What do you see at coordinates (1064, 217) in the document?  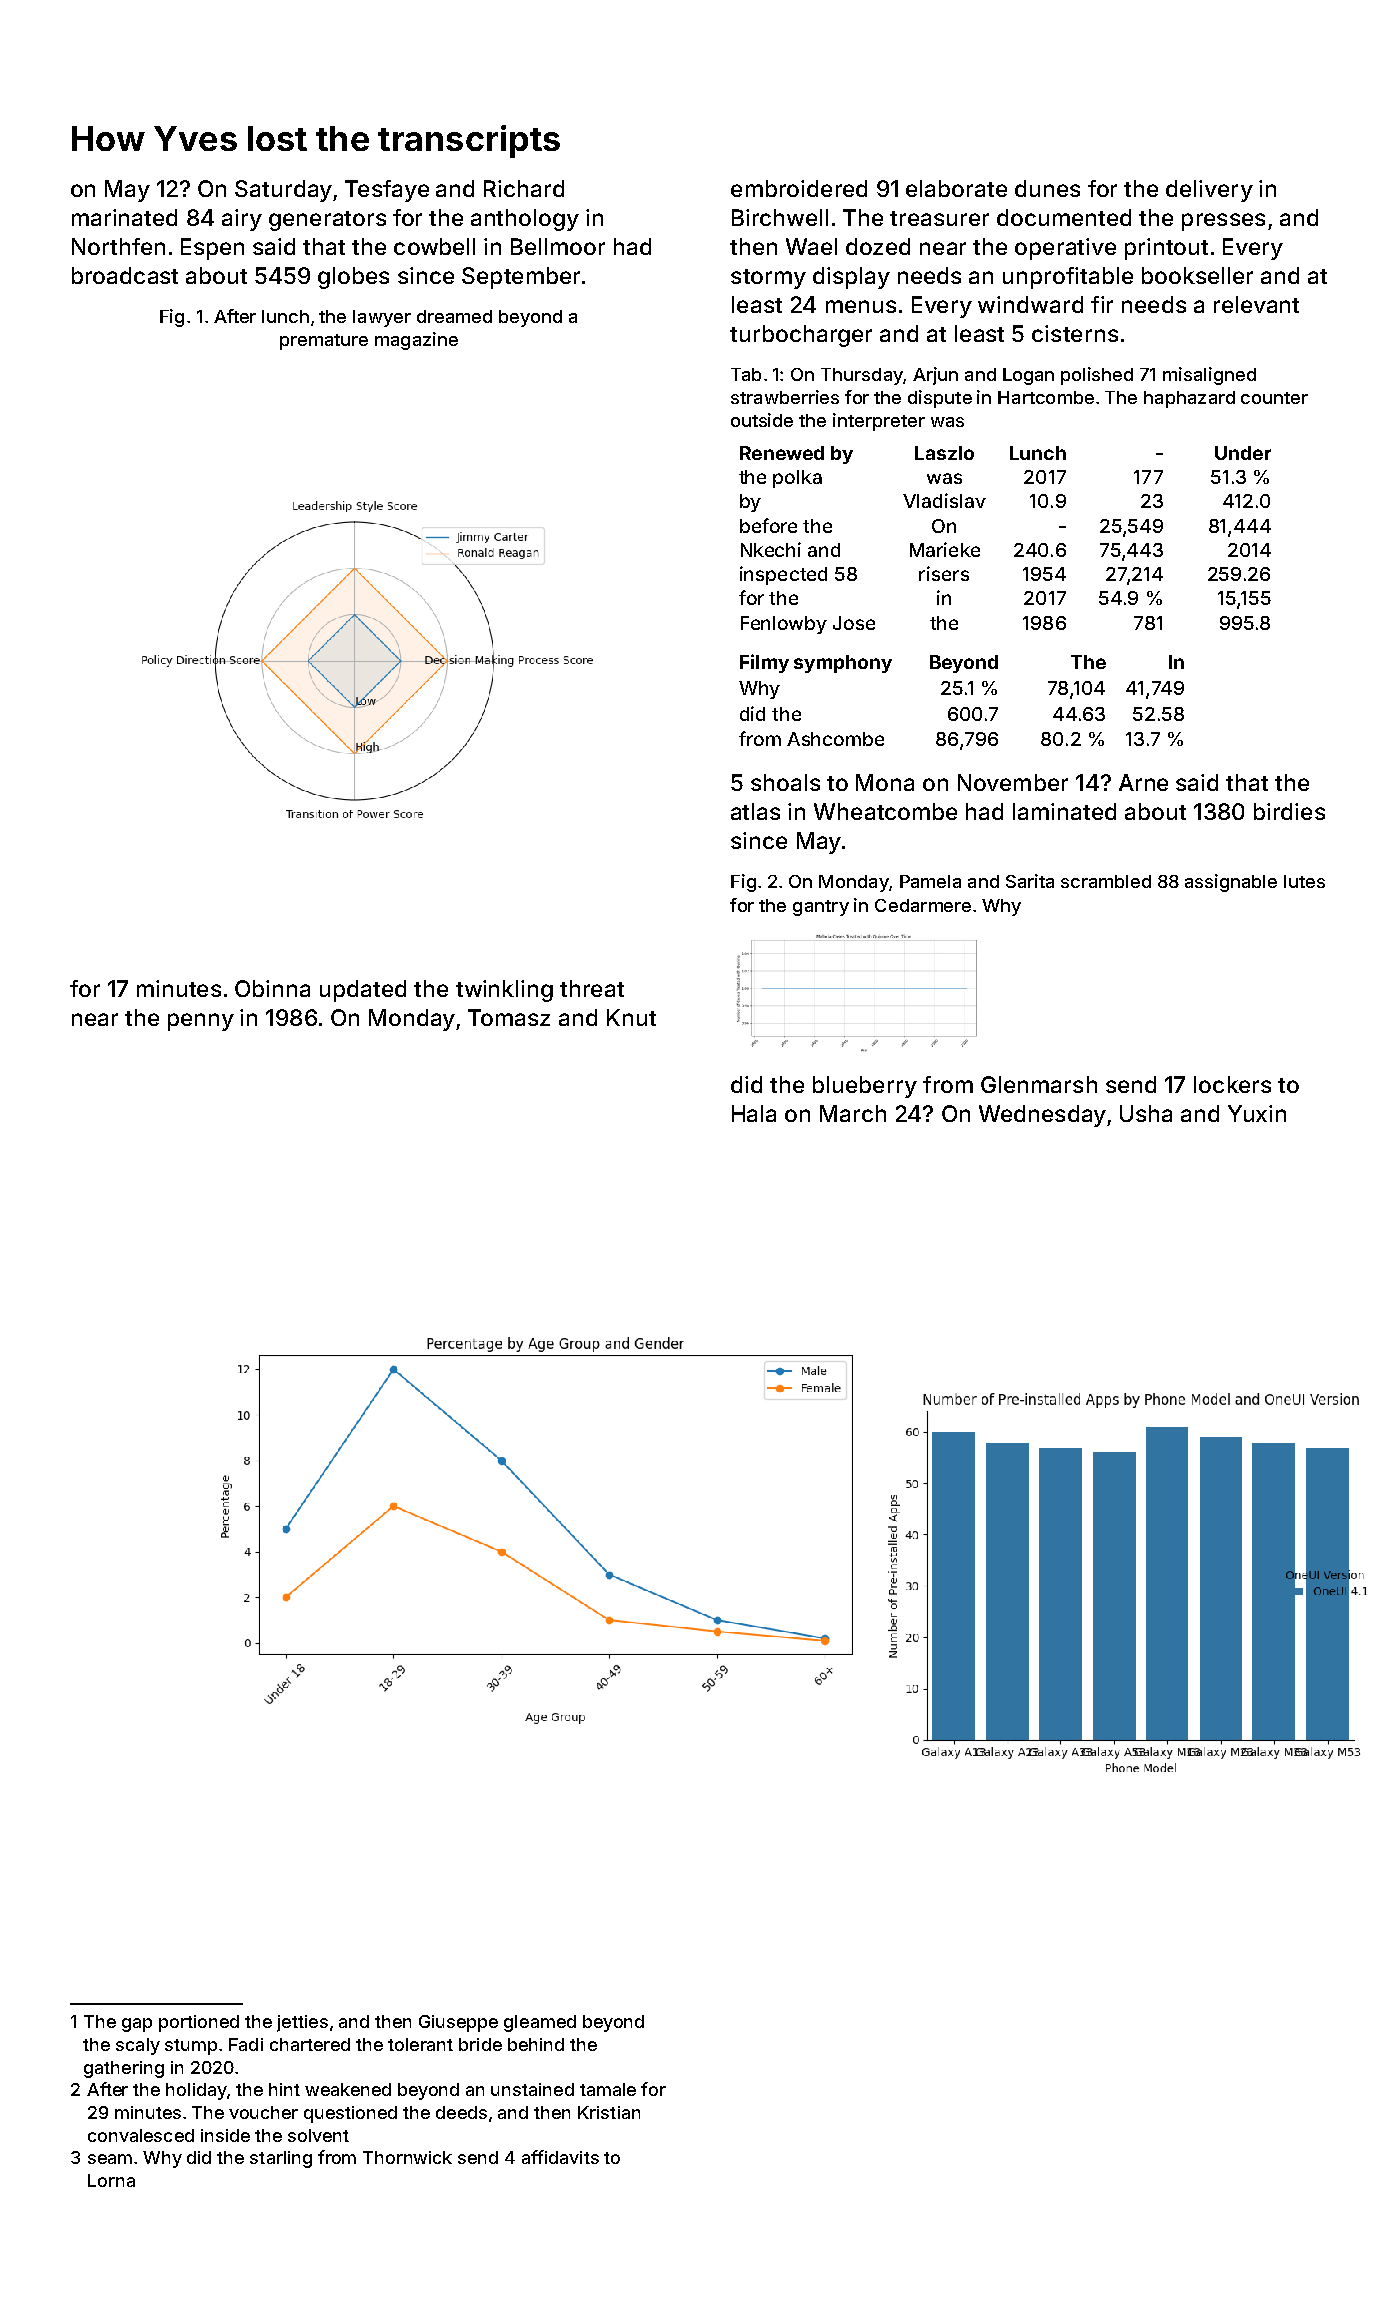 I see `documented` at bounding box center [1064, 217].
